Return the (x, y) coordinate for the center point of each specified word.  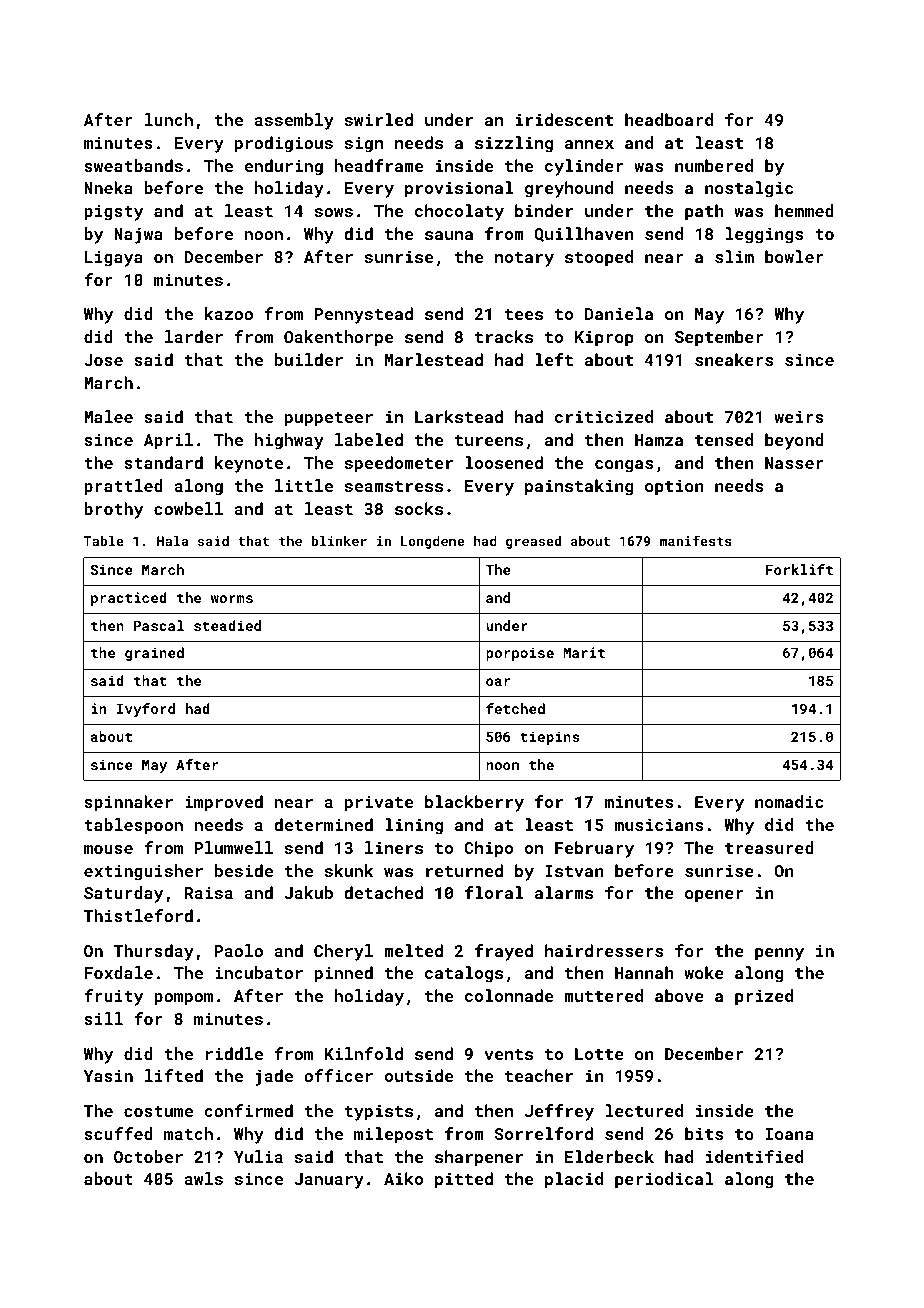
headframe (379, 165)
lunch (169, 119)
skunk (349, 870)
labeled (369, 439)
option (674, 488)
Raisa (209, 893)
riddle (234, 1053)
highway (289, 441)
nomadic (789, 801)
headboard (669, 119)
